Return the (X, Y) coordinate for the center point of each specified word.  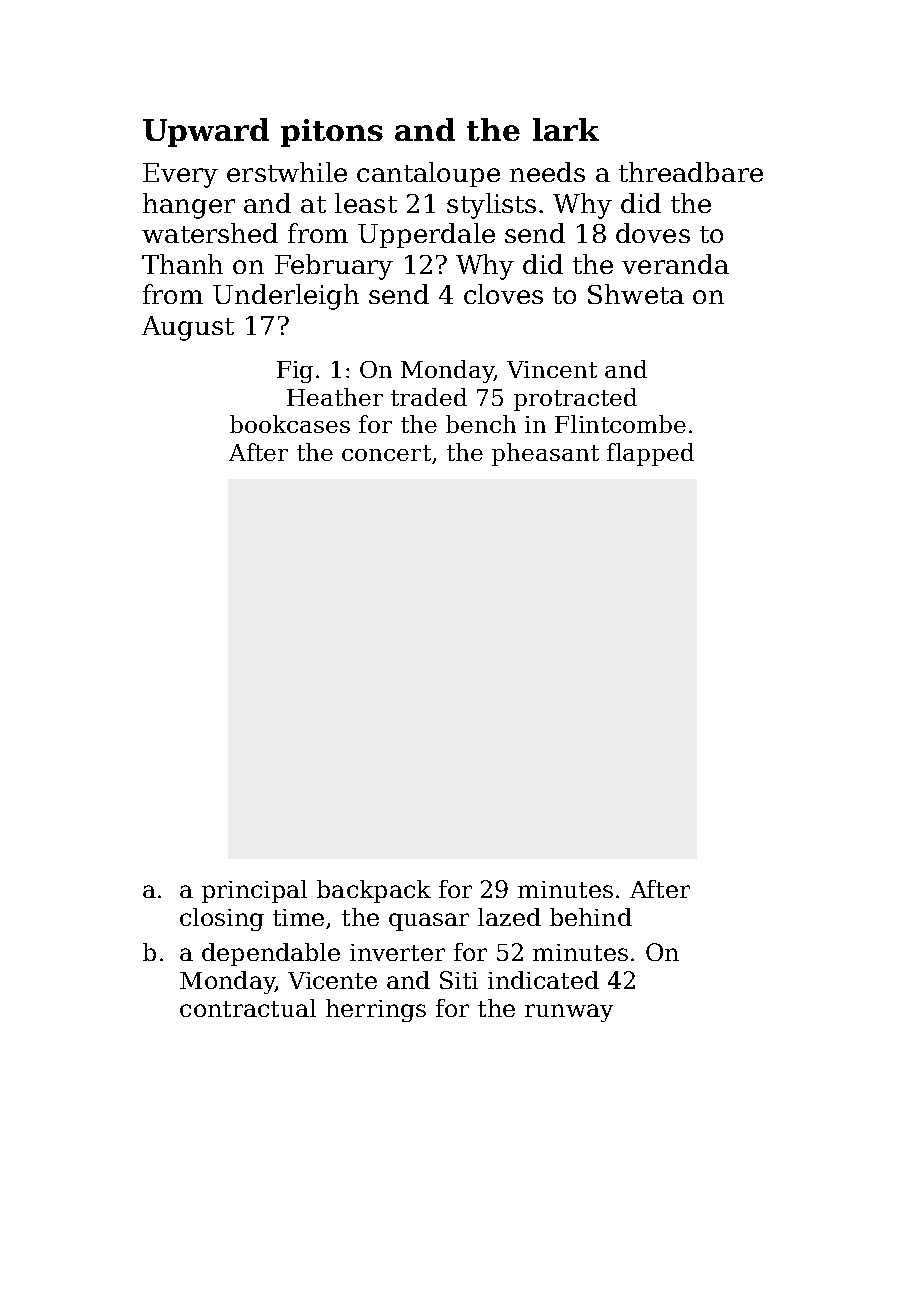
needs (547, 172)
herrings (376, 1010)
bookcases (290, 424)
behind (591, 917)
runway (569, 1013)
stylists (491, 206)
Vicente (332, 980)
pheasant (545, 454)
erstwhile (287, 172)
